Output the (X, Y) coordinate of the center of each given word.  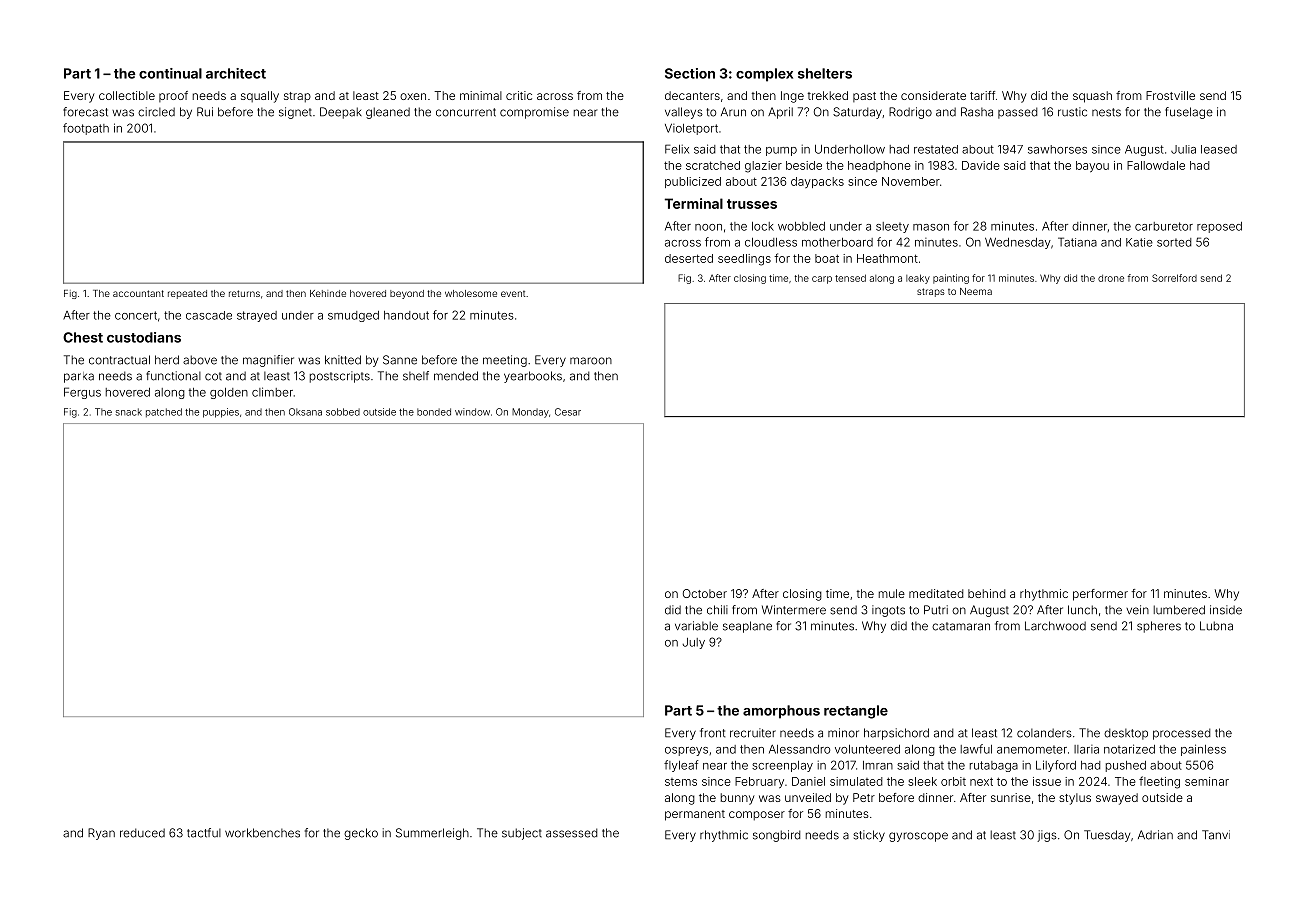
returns (244, 293)
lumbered (1179, 610)
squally (260, 97)
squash (1092, 97)
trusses (752, 204)
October (705, 593)
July (693, 643)
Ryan (101, 834)
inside (1226, 610)
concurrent (466, 112)
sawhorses (1057, 149)
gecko (361, 834)
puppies (221, 413)
